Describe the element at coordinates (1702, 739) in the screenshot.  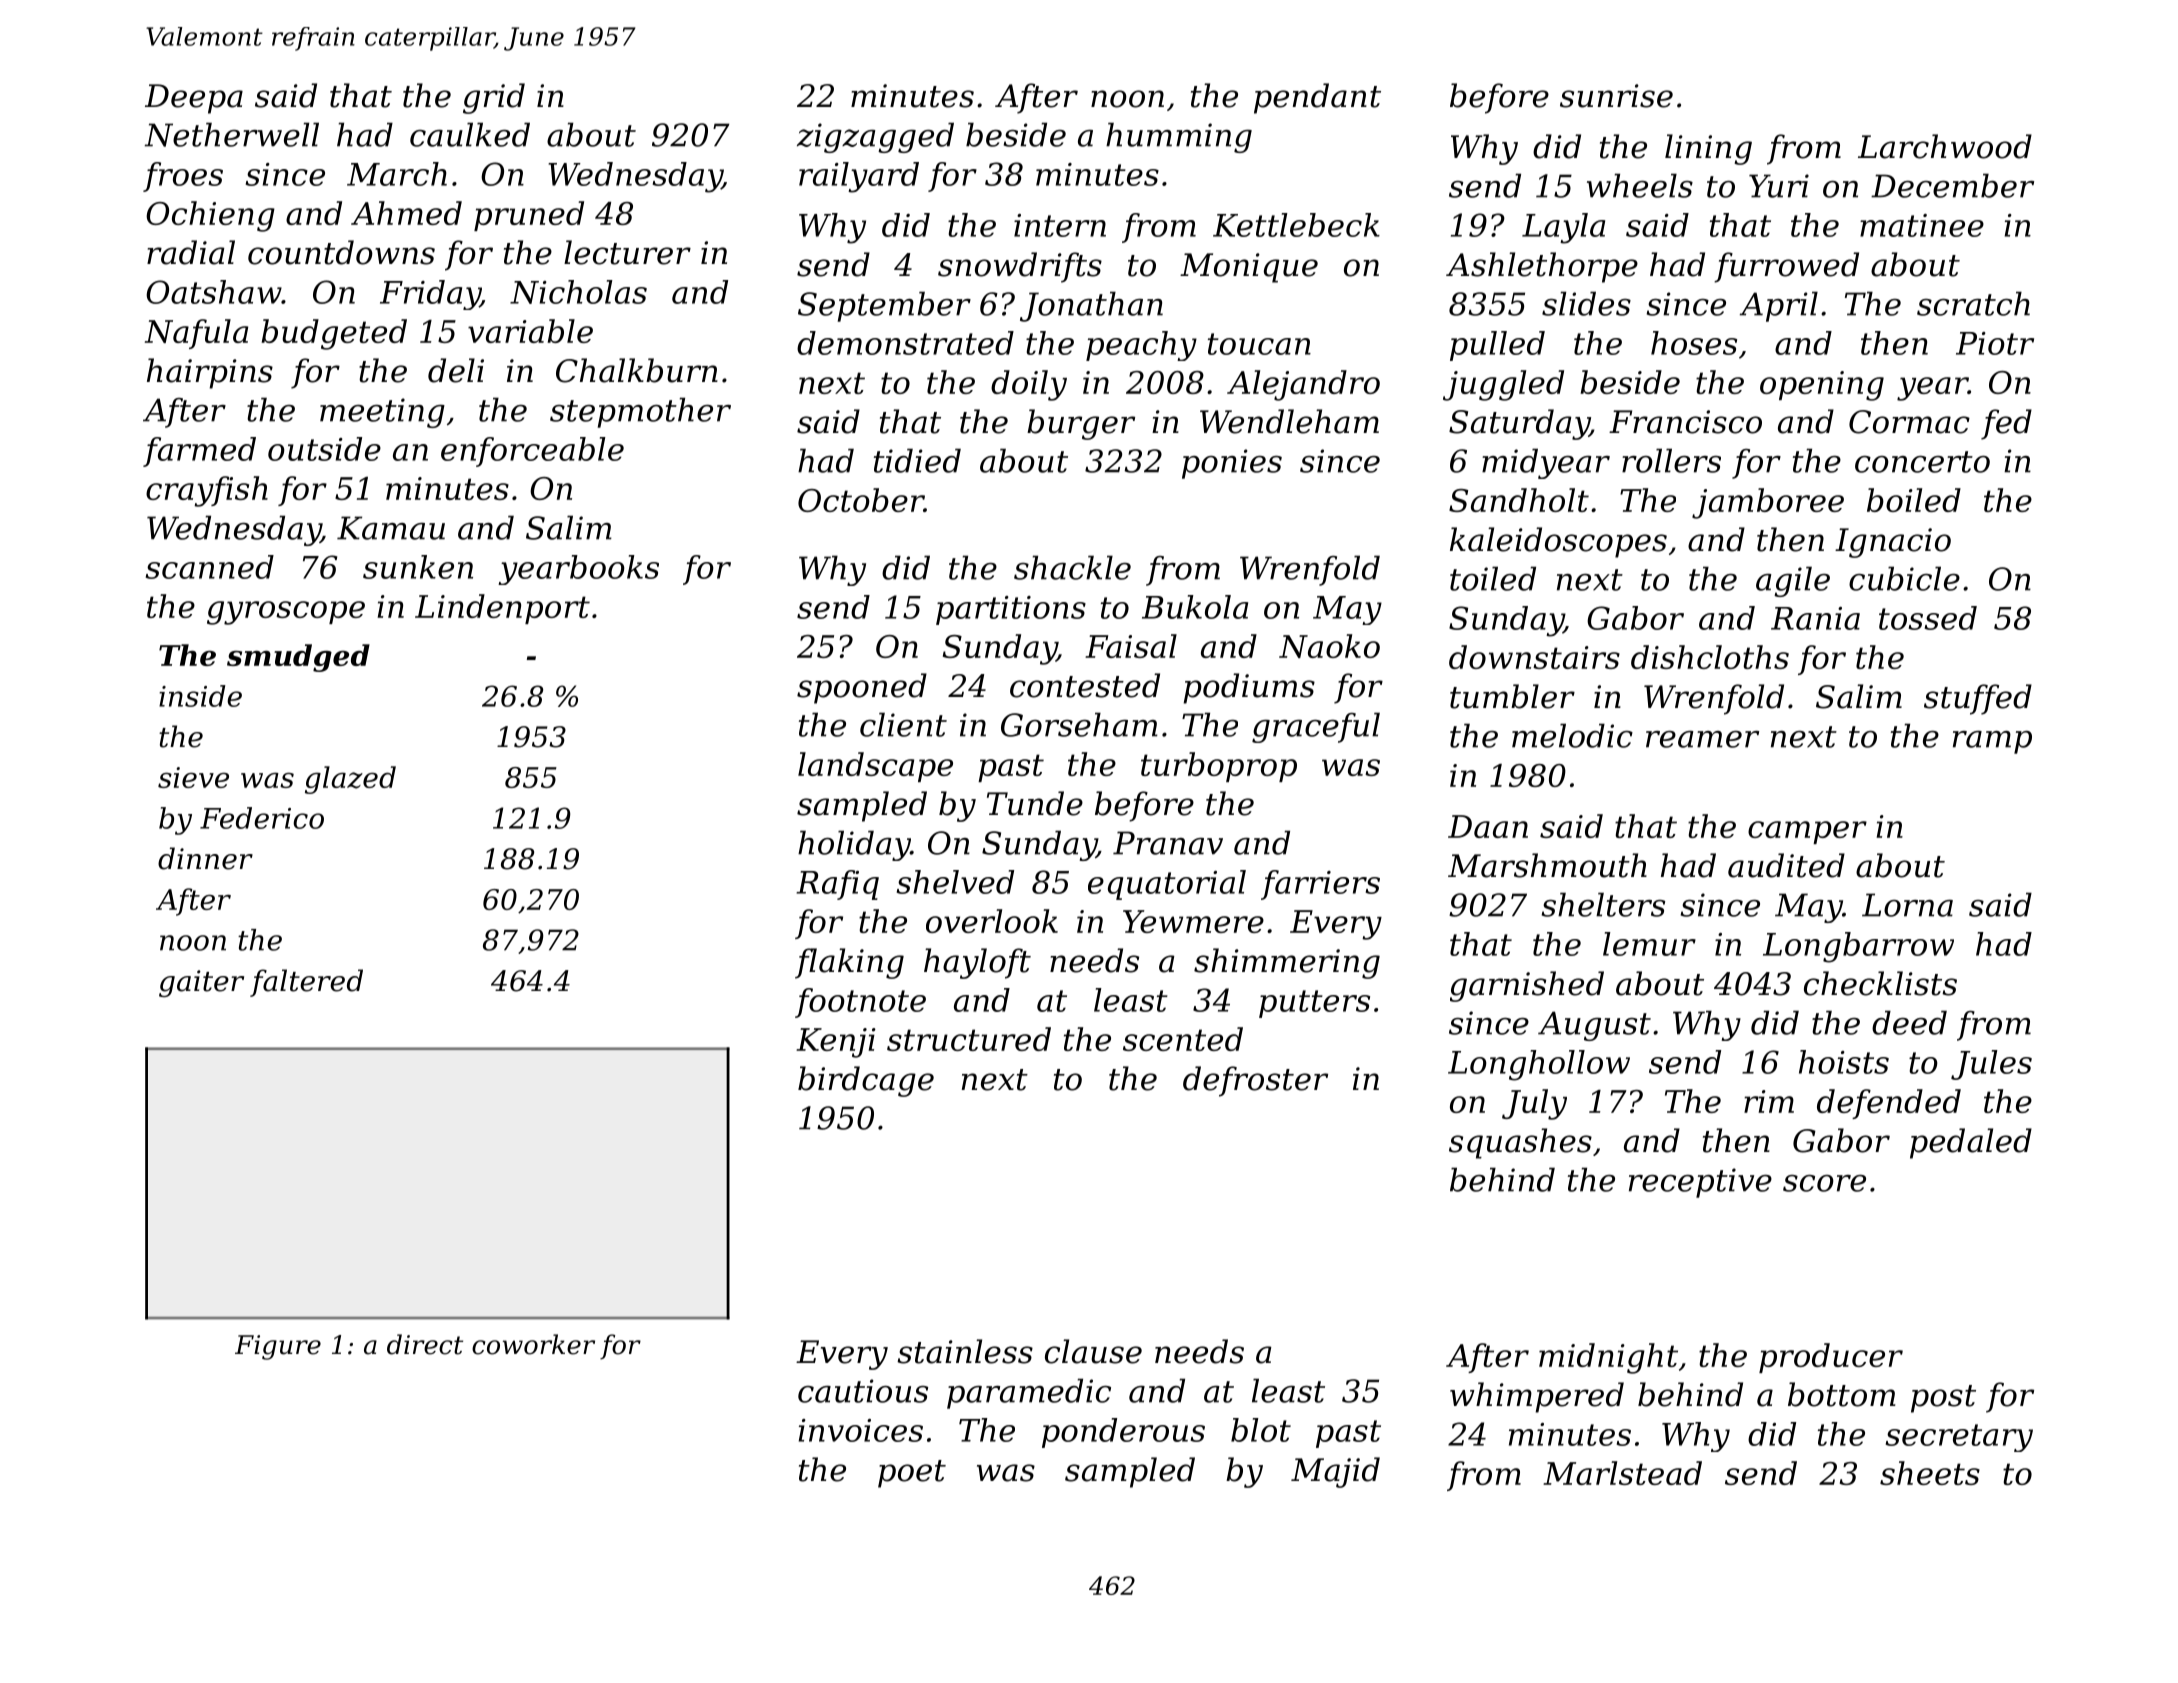
I see `reamer` at that location.
